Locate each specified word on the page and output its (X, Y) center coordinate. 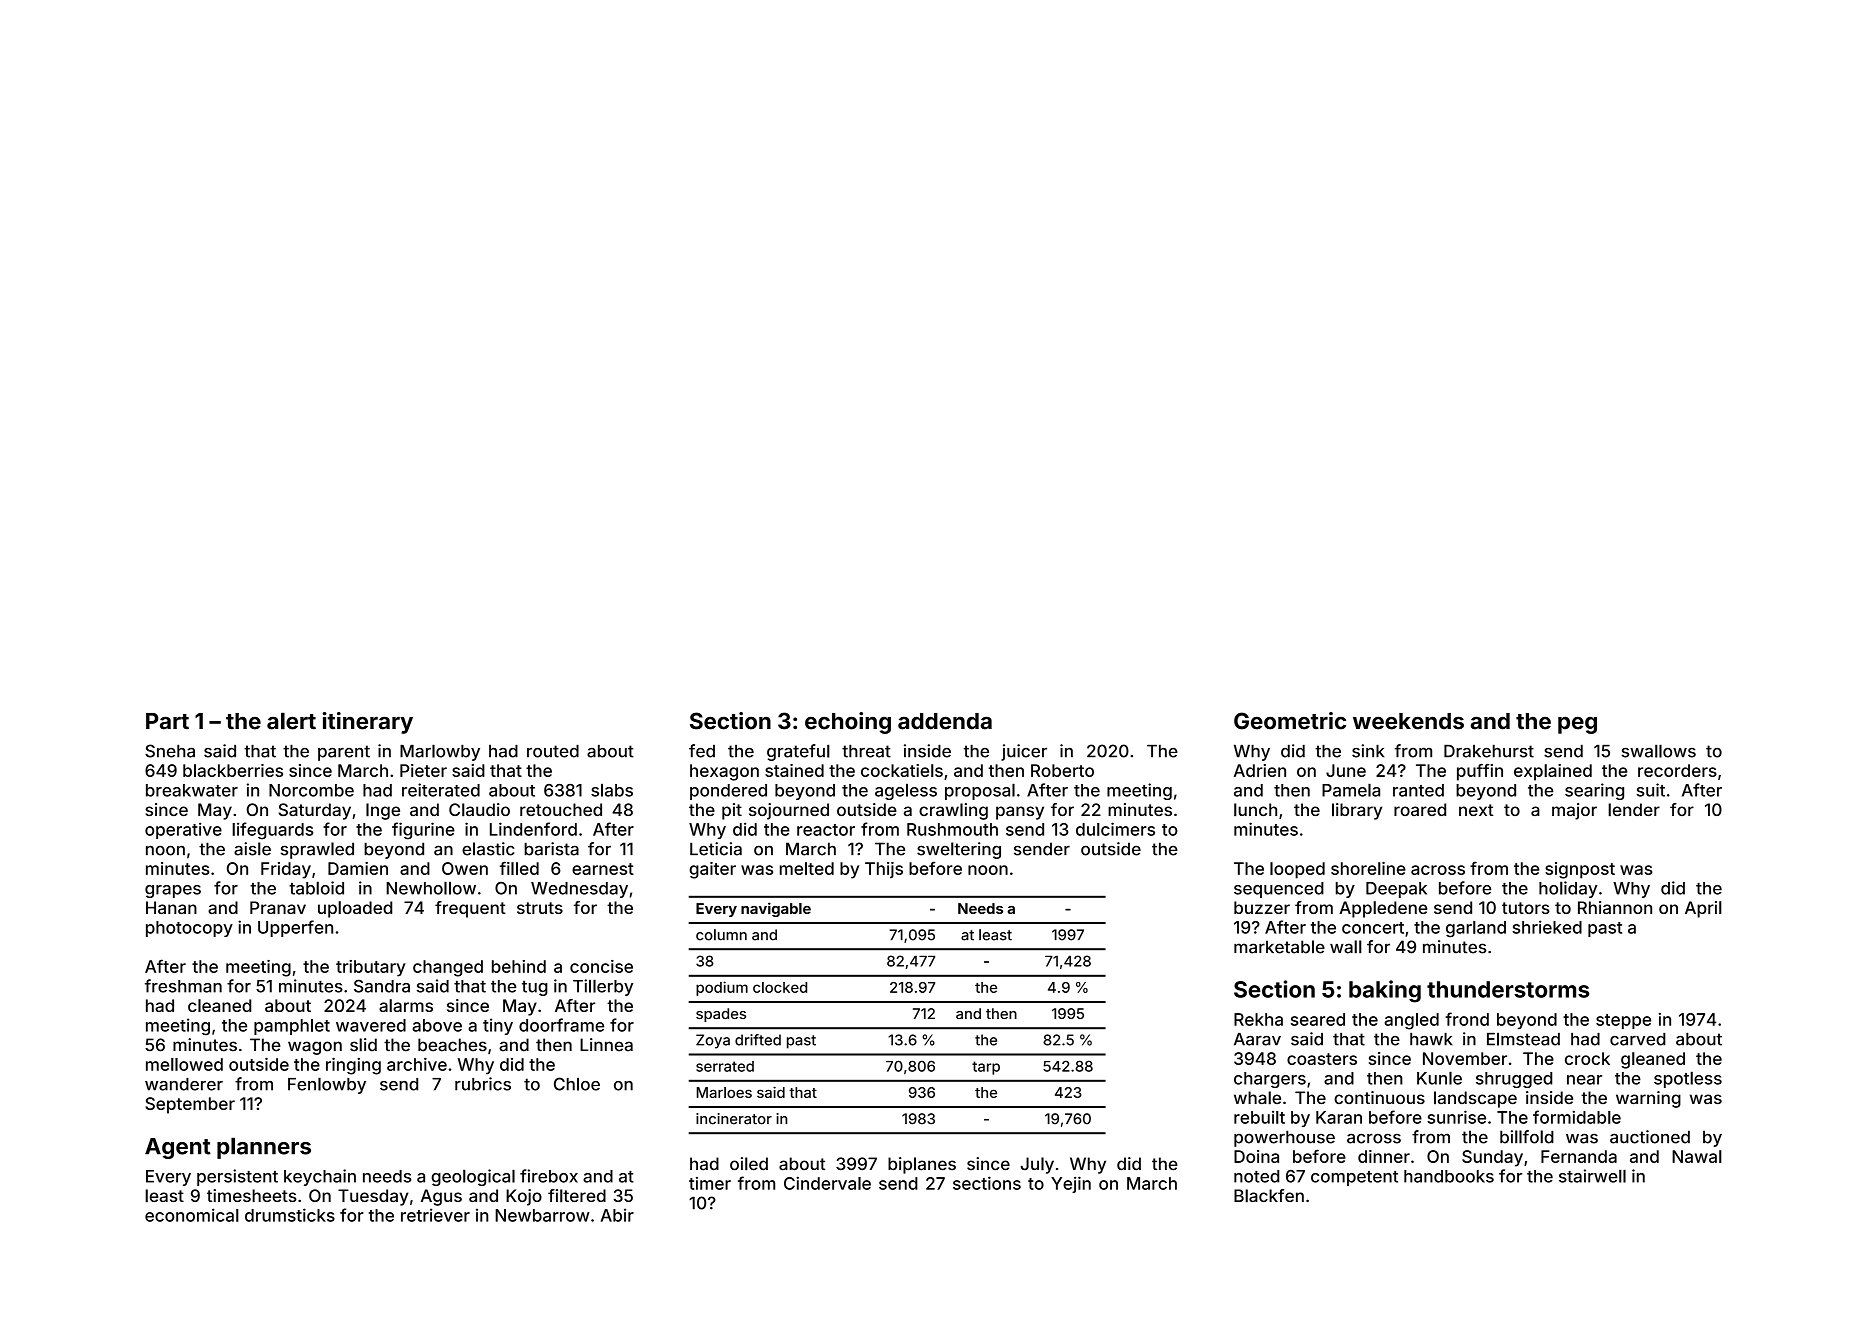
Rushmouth (952, 829)
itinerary (368, 723)
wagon (315, 1048)
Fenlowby (327, 1085)
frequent (470, 909)
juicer (1024, 752)
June (1346, 770)
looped (1297, 870)
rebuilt (1259, 1117)
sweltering (959, 850)
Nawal (1697, 1156)
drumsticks (290, 1215)
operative (183, 830)
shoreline (1368, 868)
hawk (1431, 1039)
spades (721, 1015)
